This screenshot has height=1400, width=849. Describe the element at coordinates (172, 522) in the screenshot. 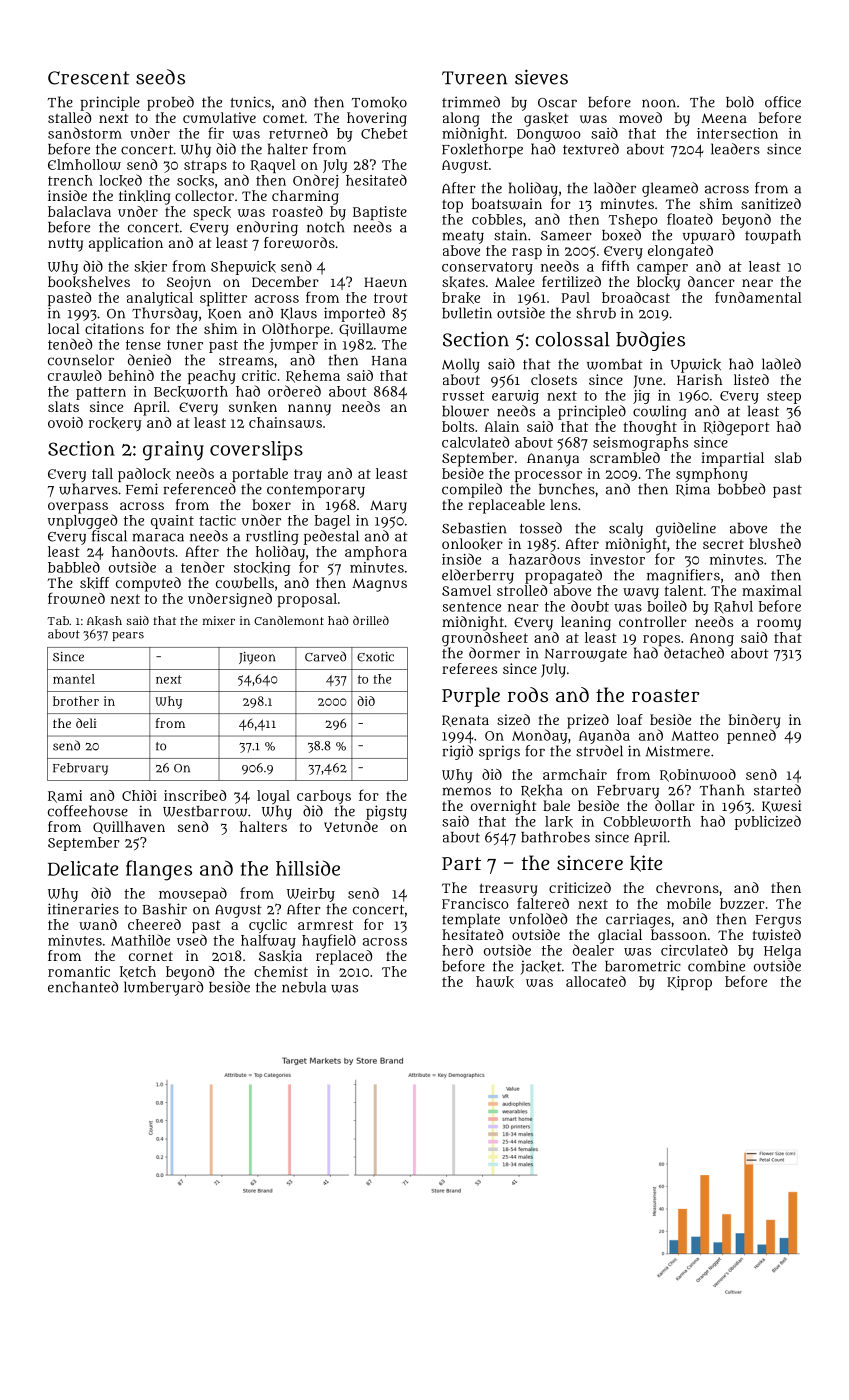

I see `quaint` at that location.
